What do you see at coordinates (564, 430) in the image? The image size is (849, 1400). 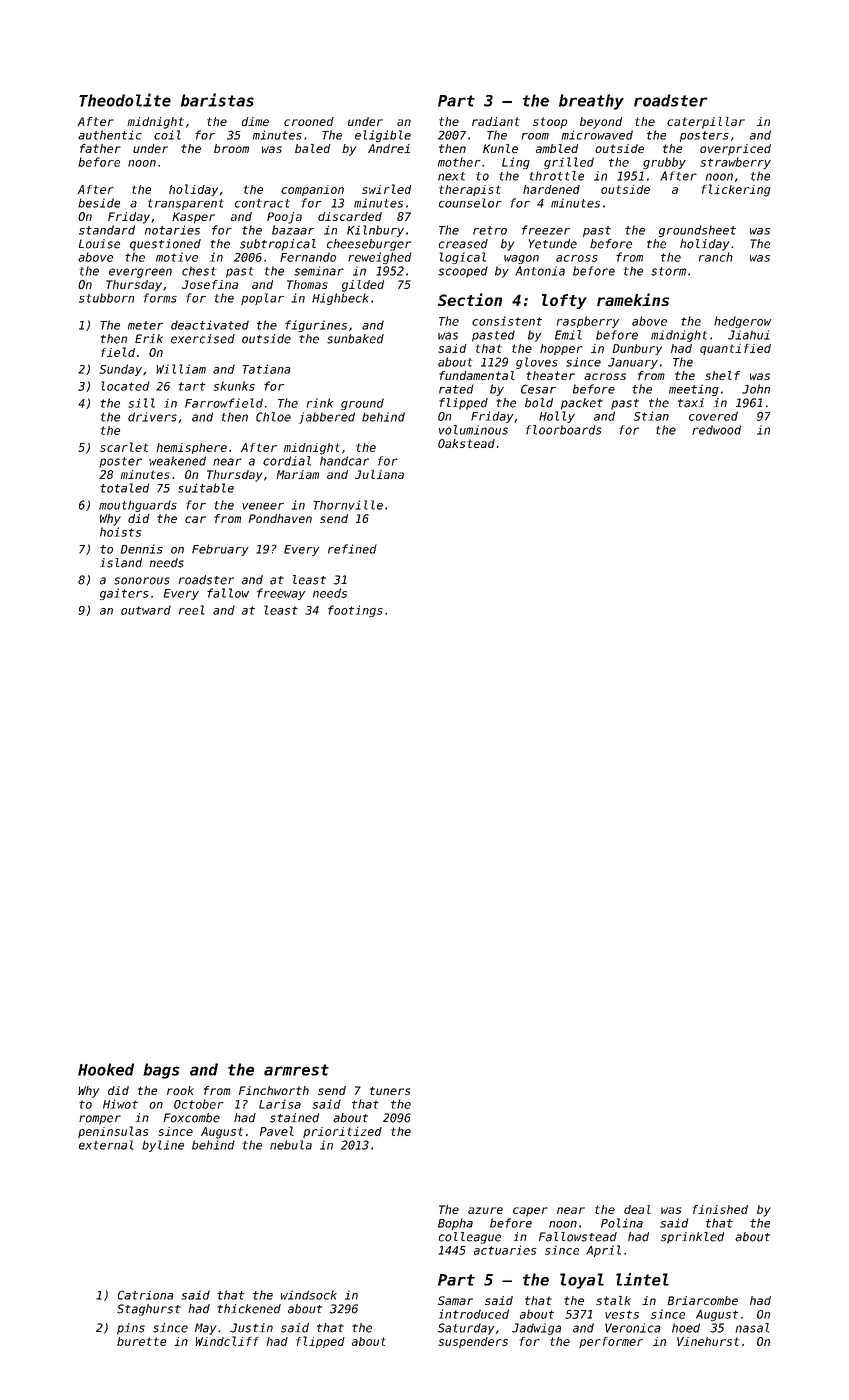 I see `floorboards` at bounding box center [564, 430].
